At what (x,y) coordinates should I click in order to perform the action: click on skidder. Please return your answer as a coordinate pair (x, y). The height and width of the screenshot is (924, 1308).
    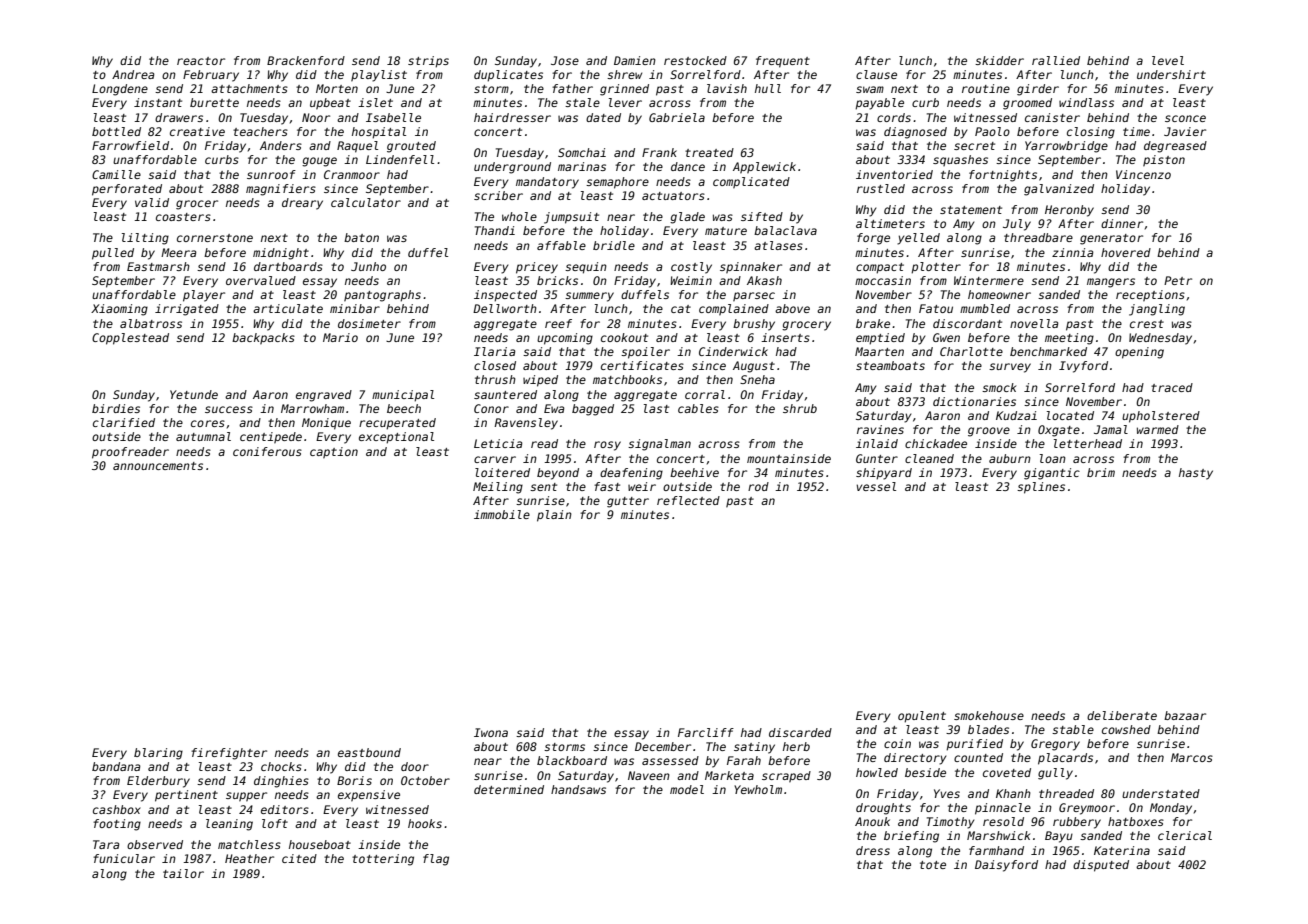
    Looking at the image, I should click on (999, 60).
